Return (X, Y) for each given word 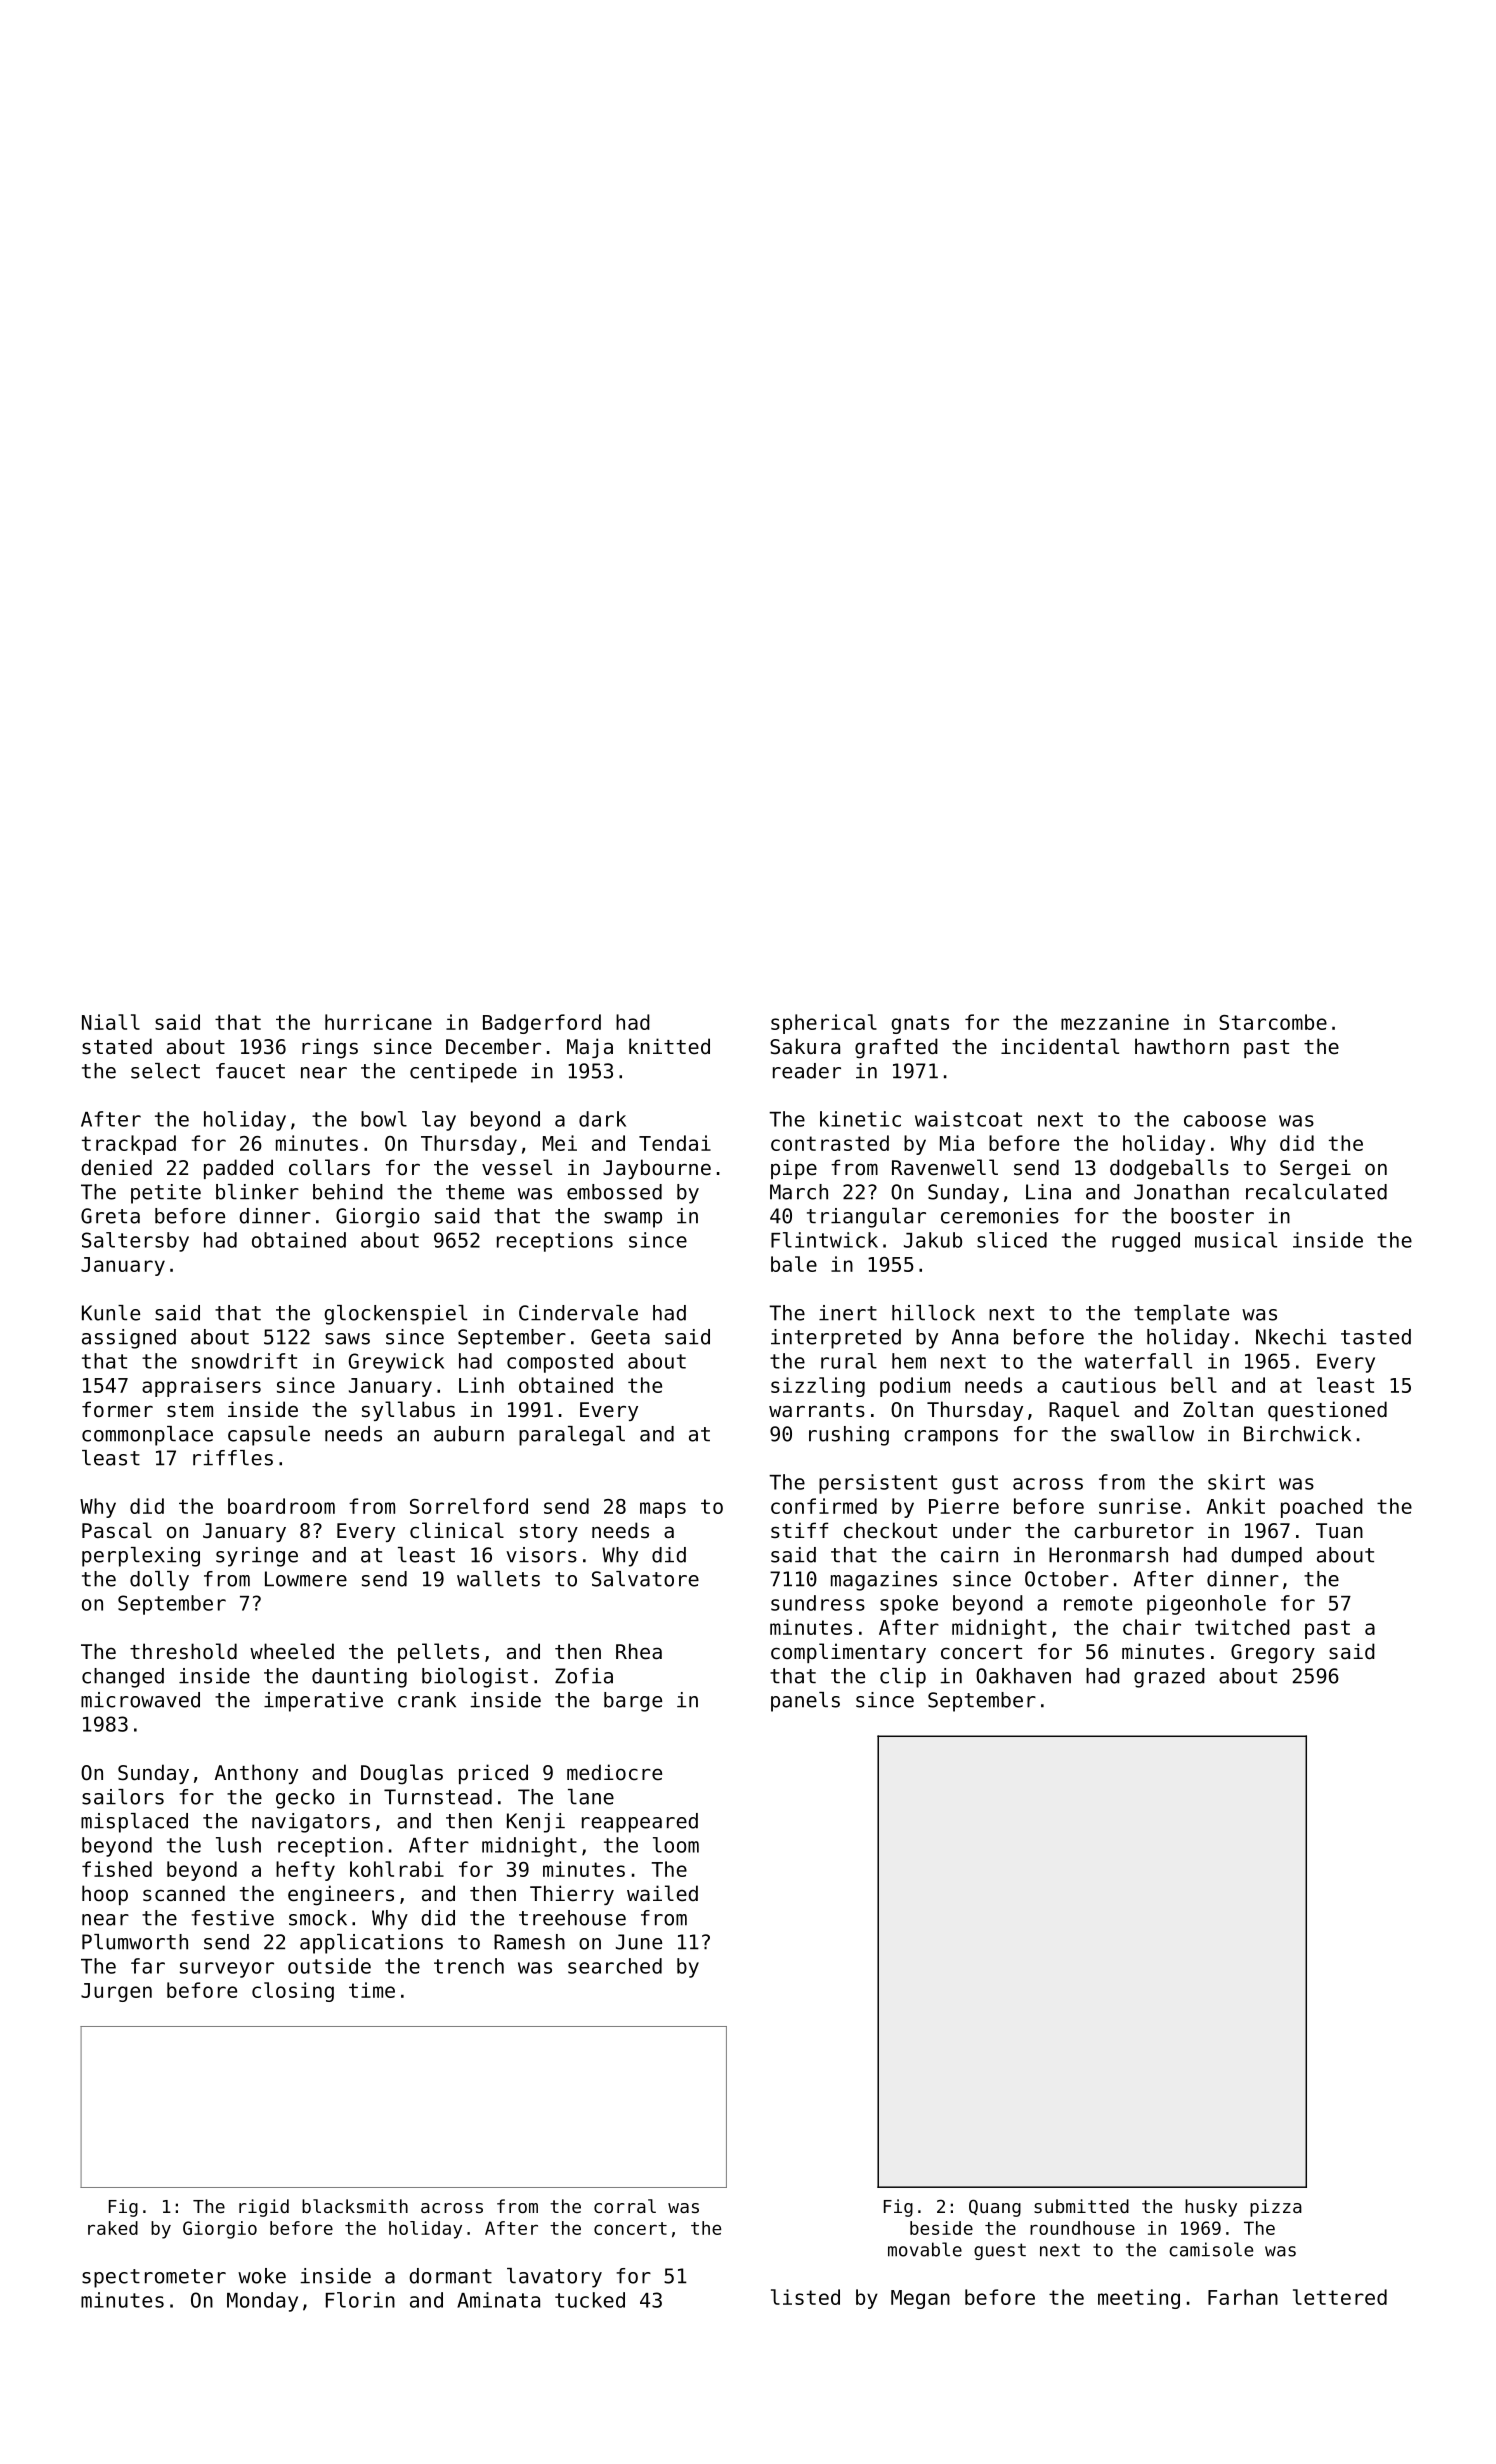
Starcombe (1273, 1022)
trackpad (129, 1145)
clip (903, 1678)
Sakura (805, 1046)
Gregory (1273, 1654)
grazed (1169, 1678)
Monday (262, 2302)
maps (663, 1510)
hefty (305, 1871)
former (117, 1409)
